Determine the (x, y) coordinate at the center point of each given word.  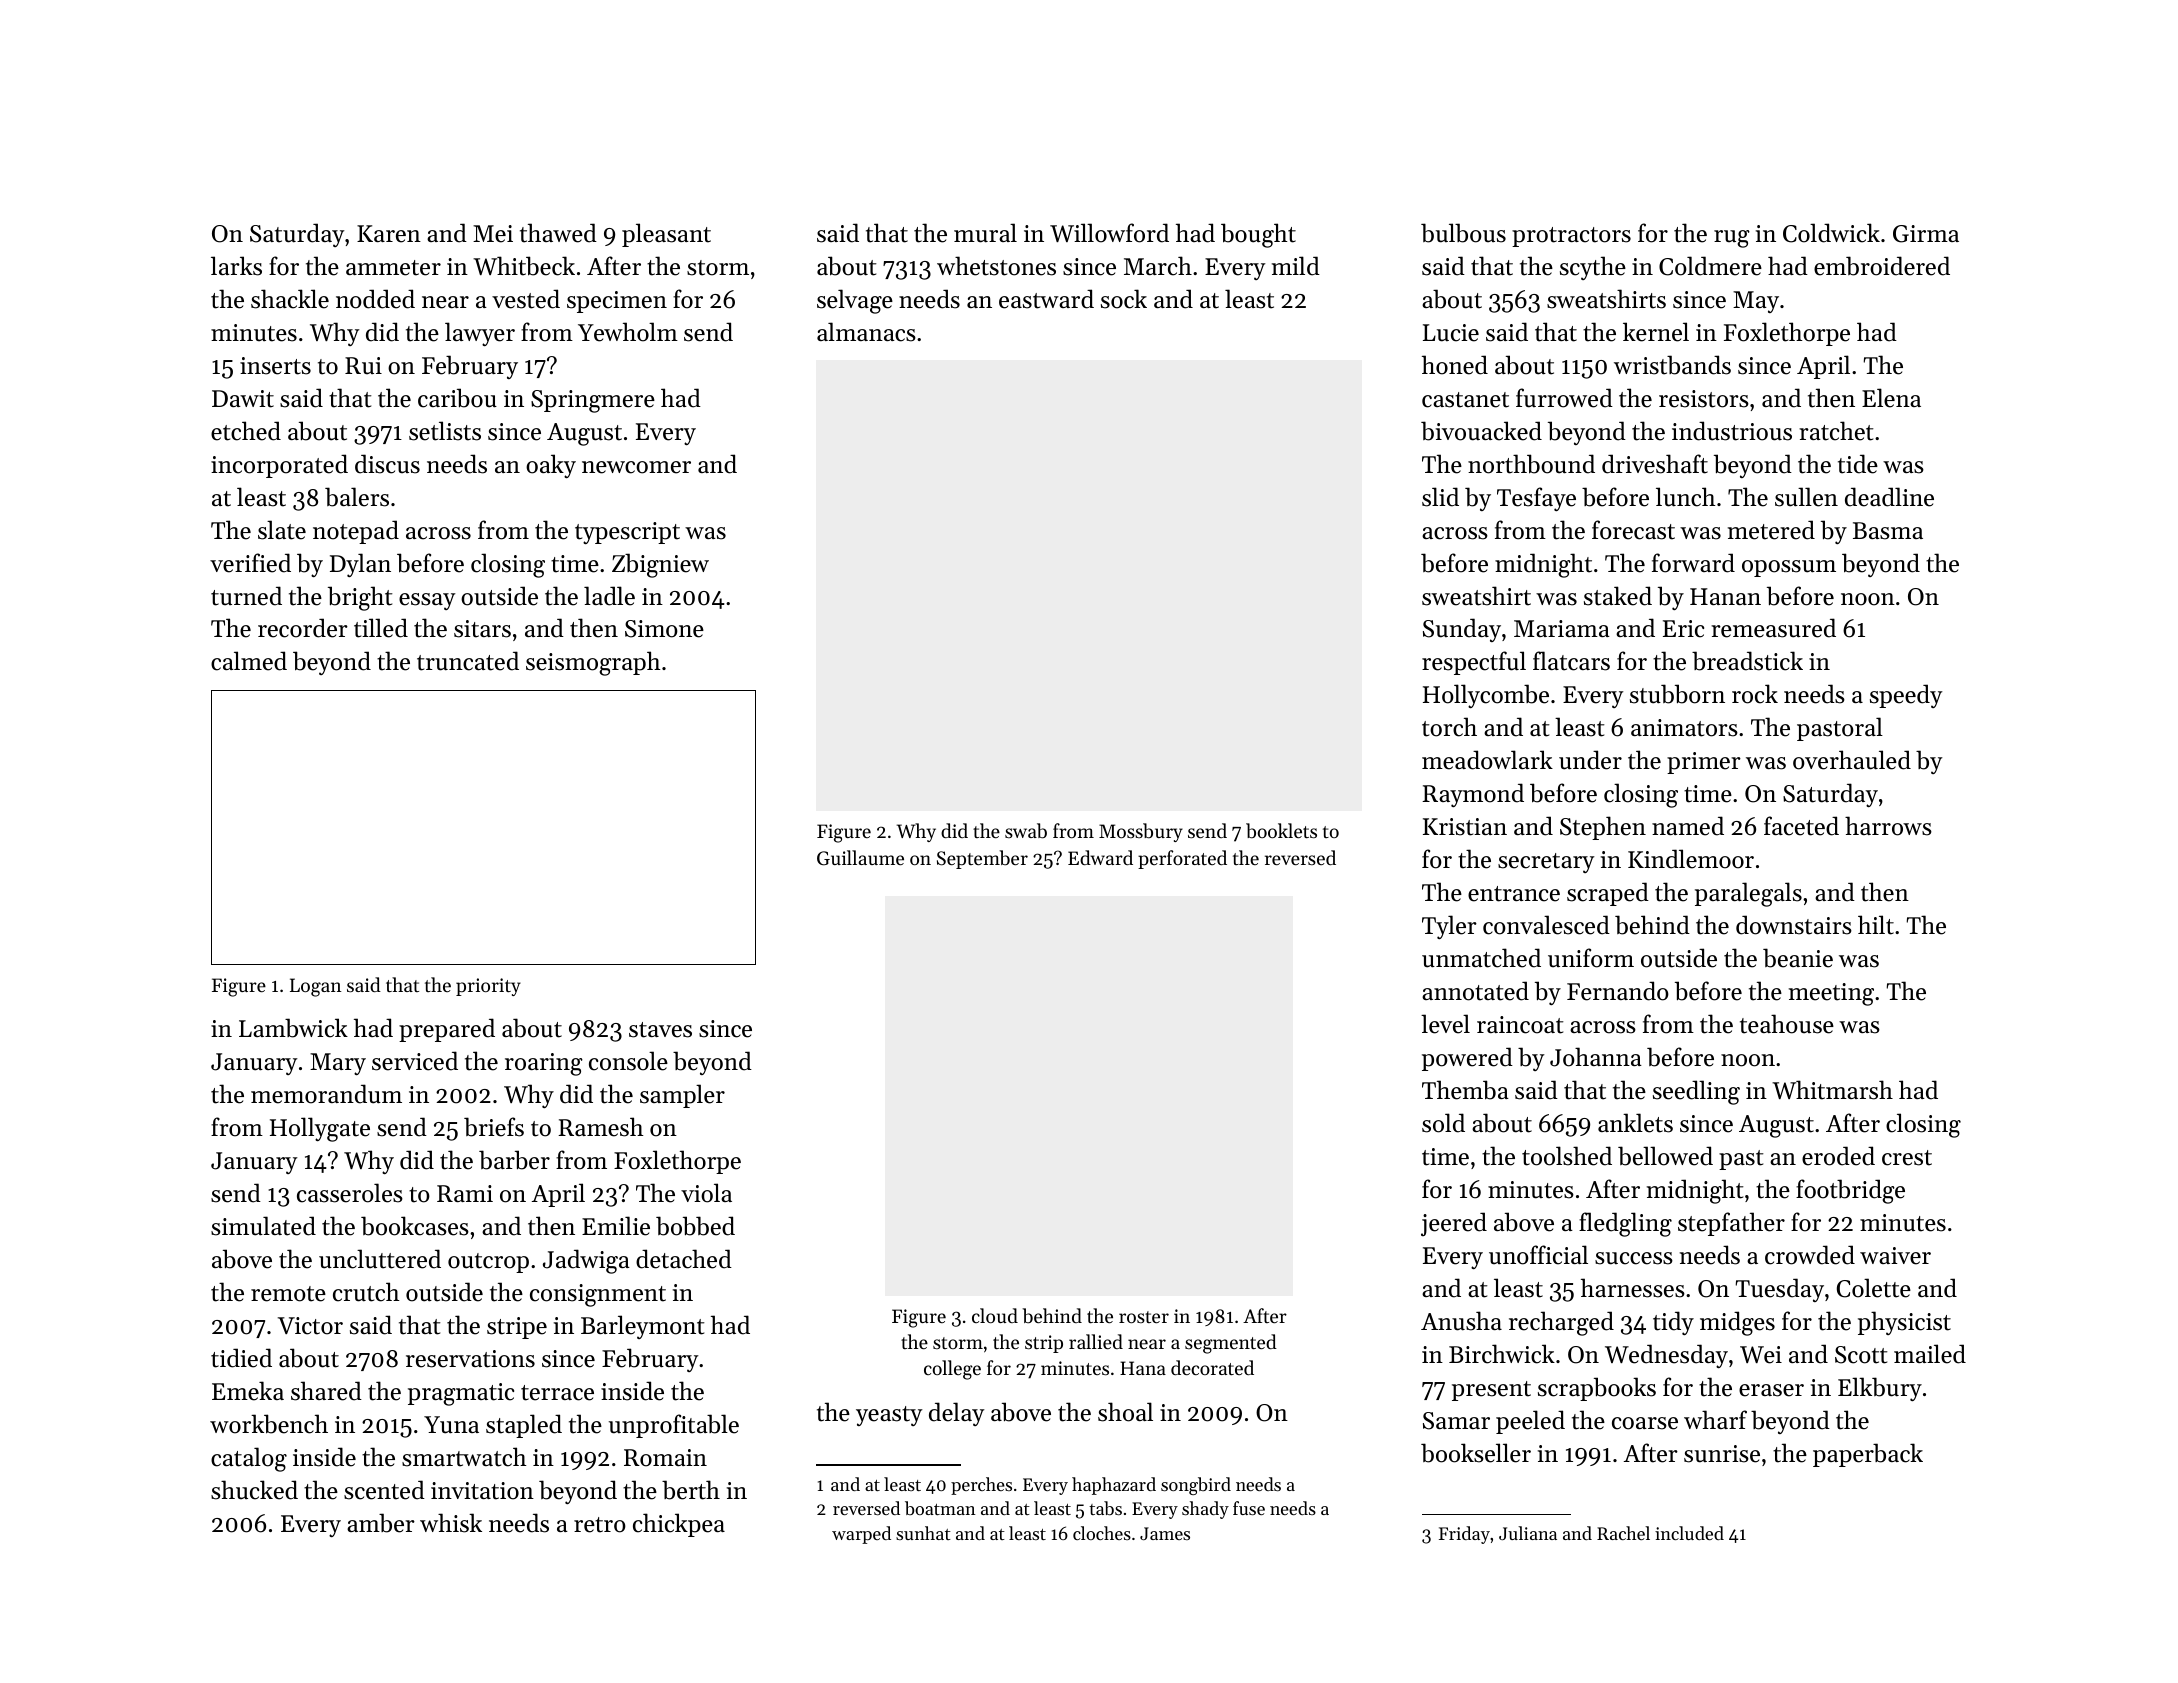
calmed (249, 661)
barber (514, 1160)
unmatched (1481, 958)
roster (1144, 1317)
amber (381, 1523)
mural (985, 233)
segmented (1231, 1344)
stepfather (1731, 1224)
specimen (617, 302)
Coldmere (1710, 266)
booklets (1281, 831)
